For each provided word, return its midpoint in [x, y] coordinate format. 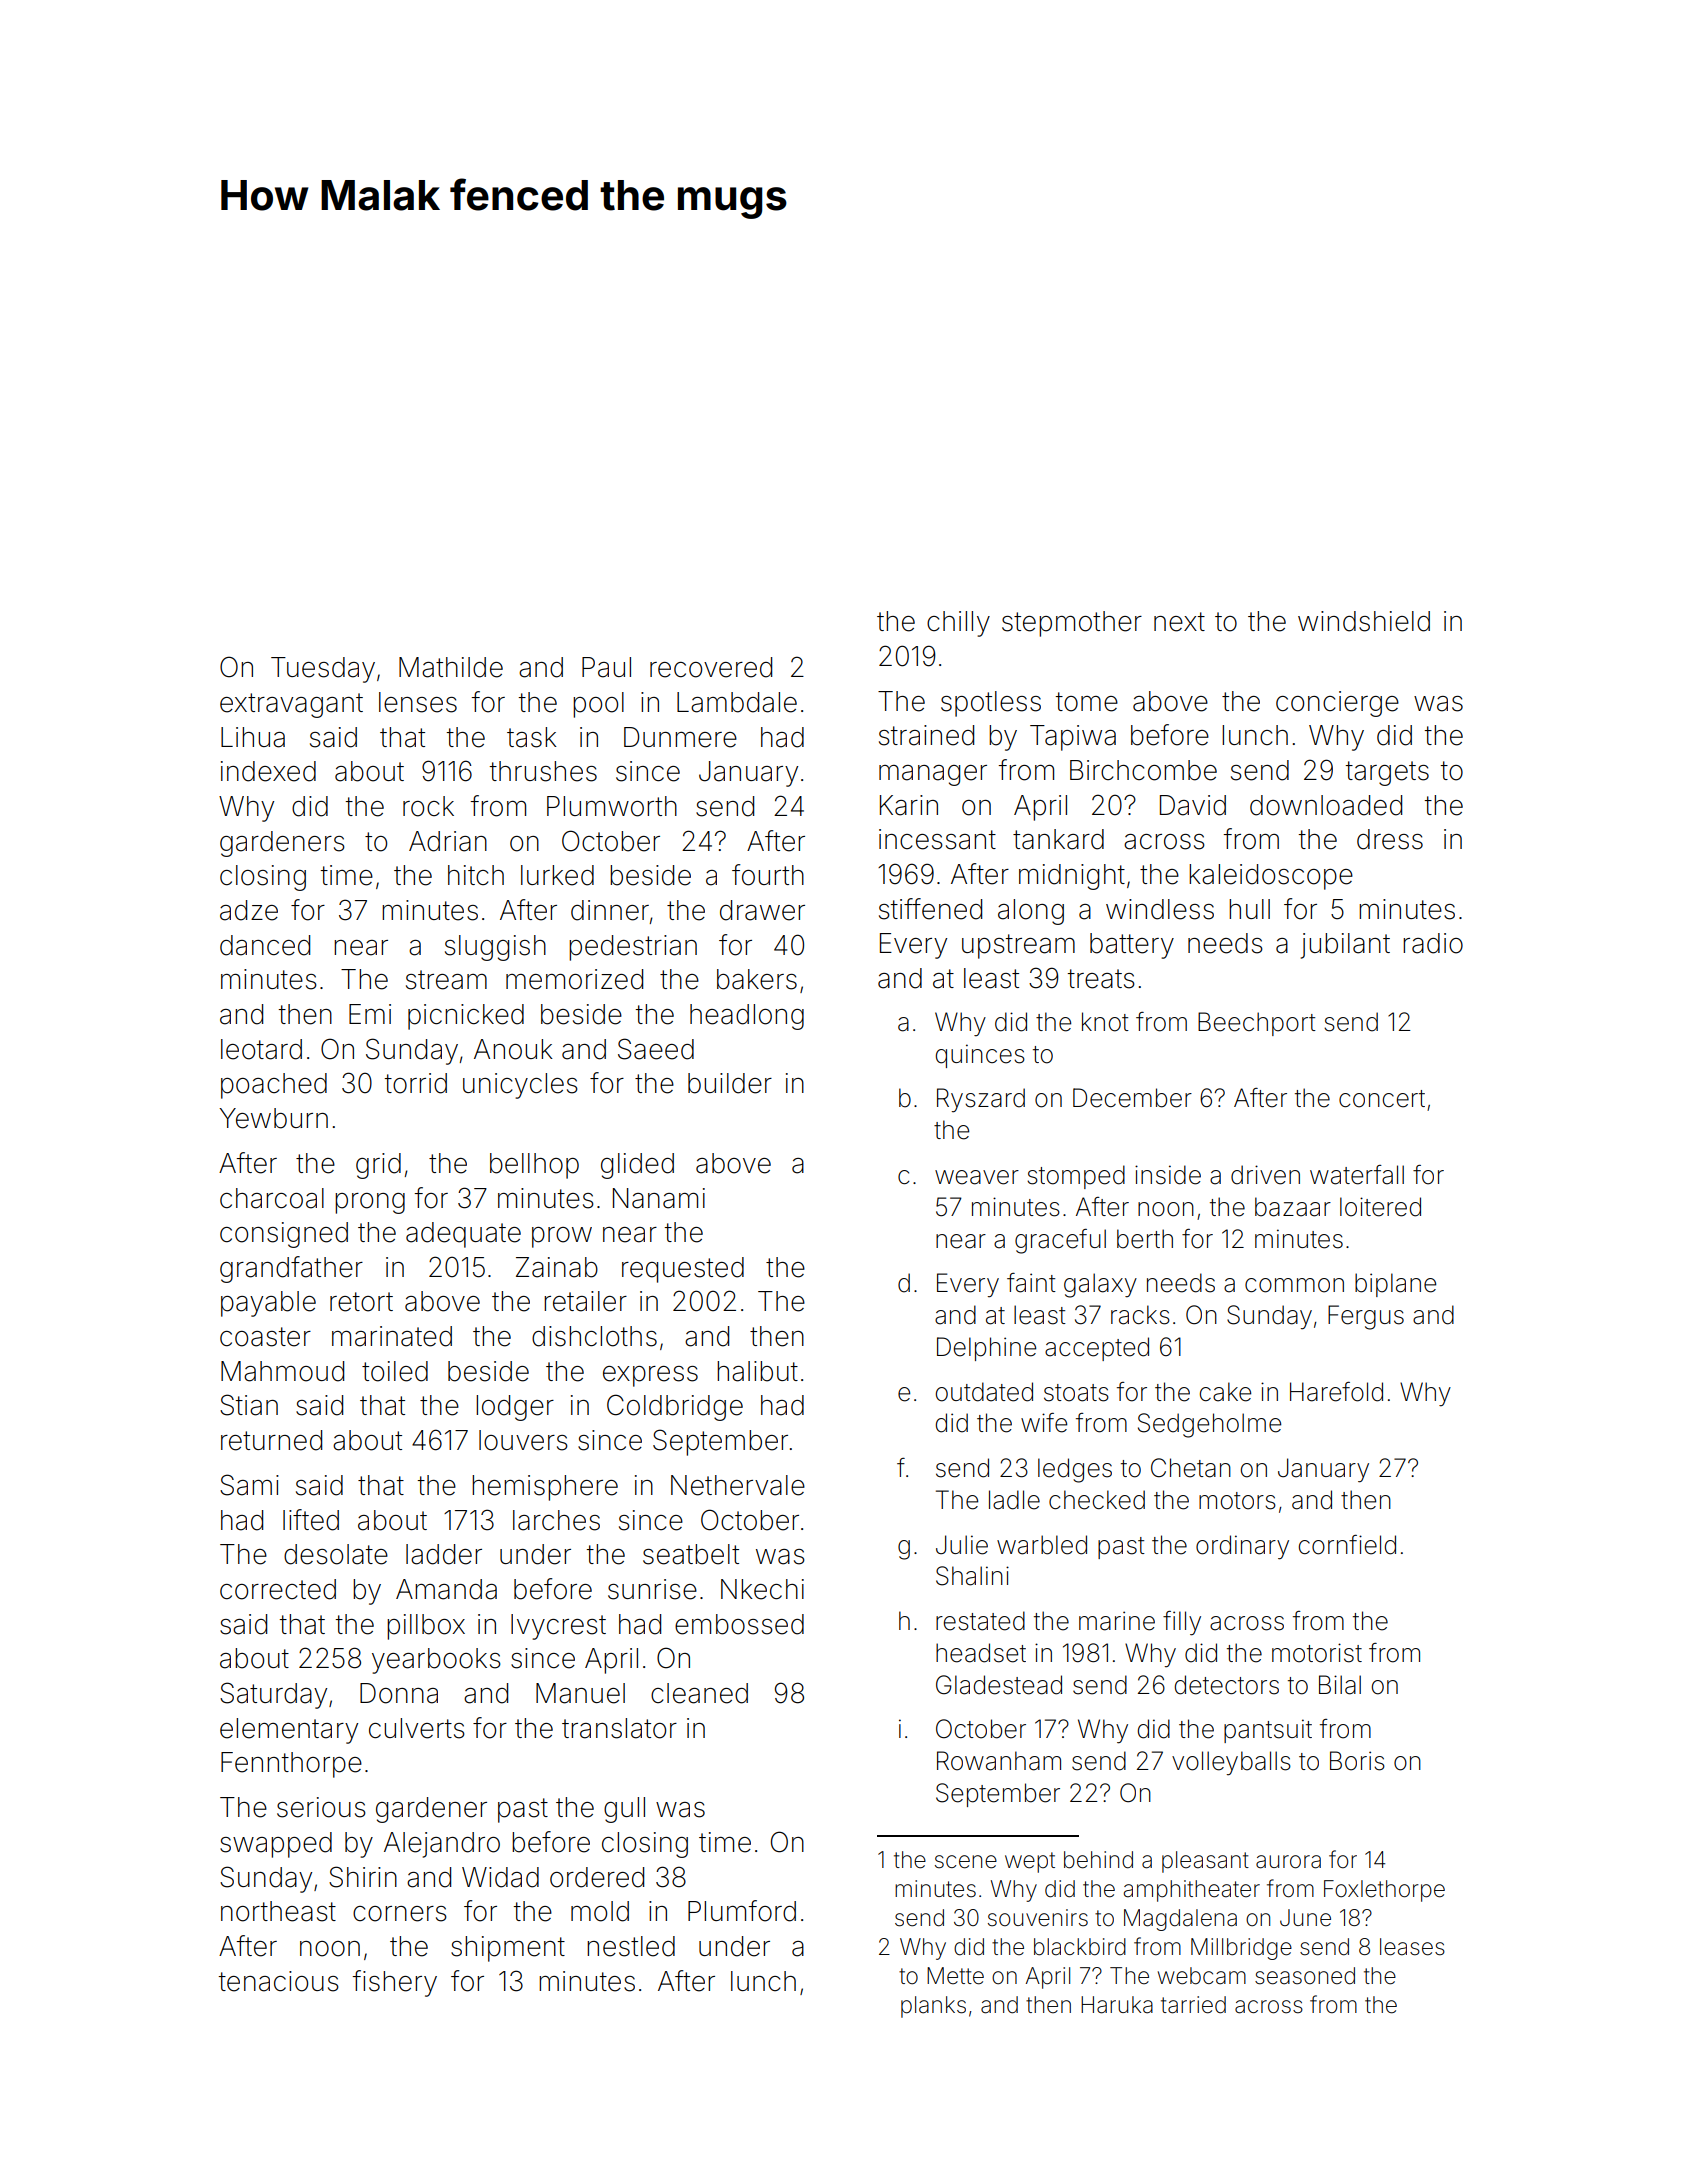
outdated [984, 1392]
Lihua [253, 737]
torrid [415, 1083]
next [1179, 622]
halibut [757, 1371]
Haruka [1117, 2005]
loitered [1380, 1207]
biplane [1395, 1285]
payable [268, 1304]
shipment [508, 1949]
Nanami [659, 1198]
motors [1237, 1501]
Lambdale [737, 702]
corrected [278, 1589]
